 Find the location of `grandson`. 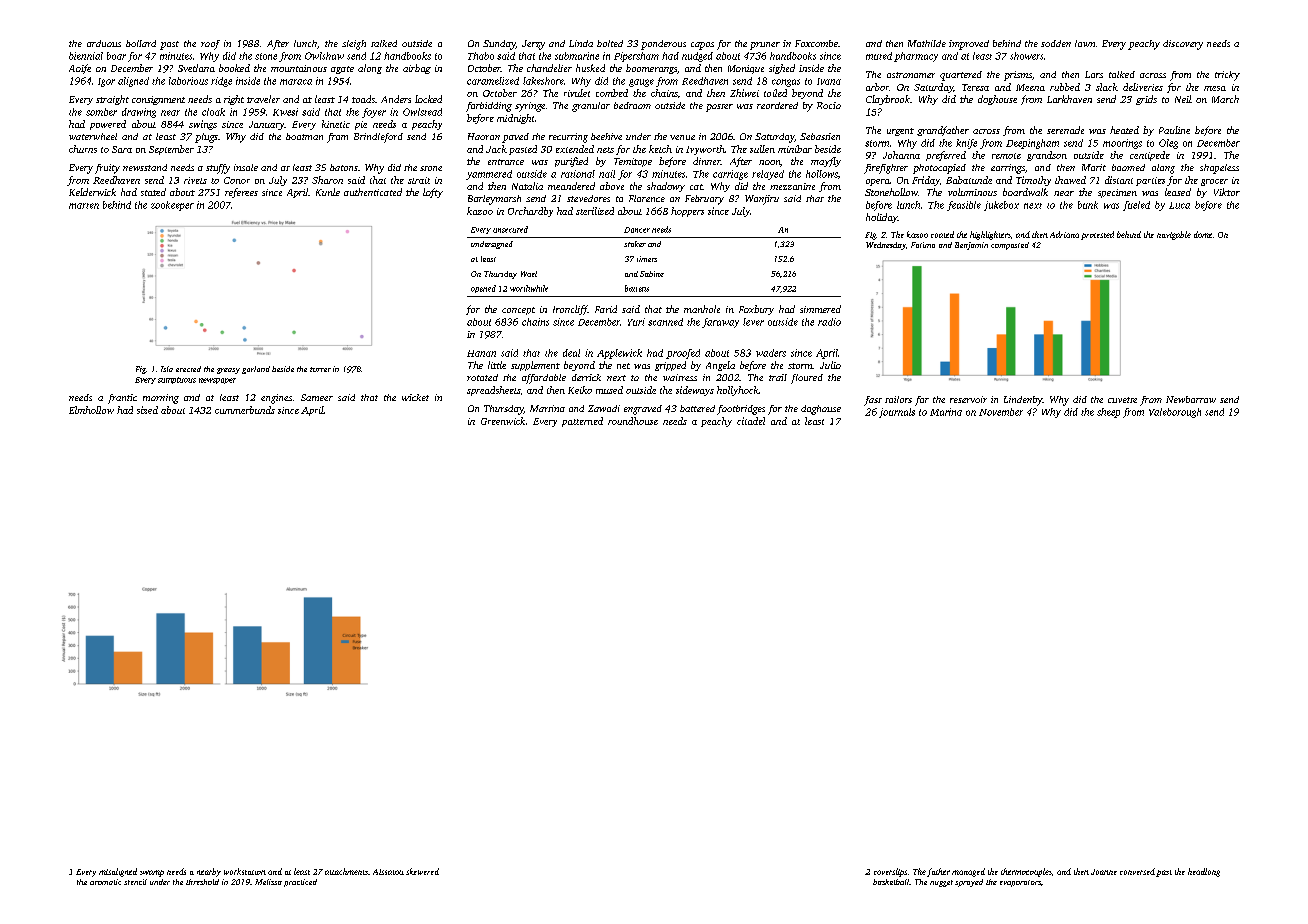

grandson is located at coordinates (1047, 156).
